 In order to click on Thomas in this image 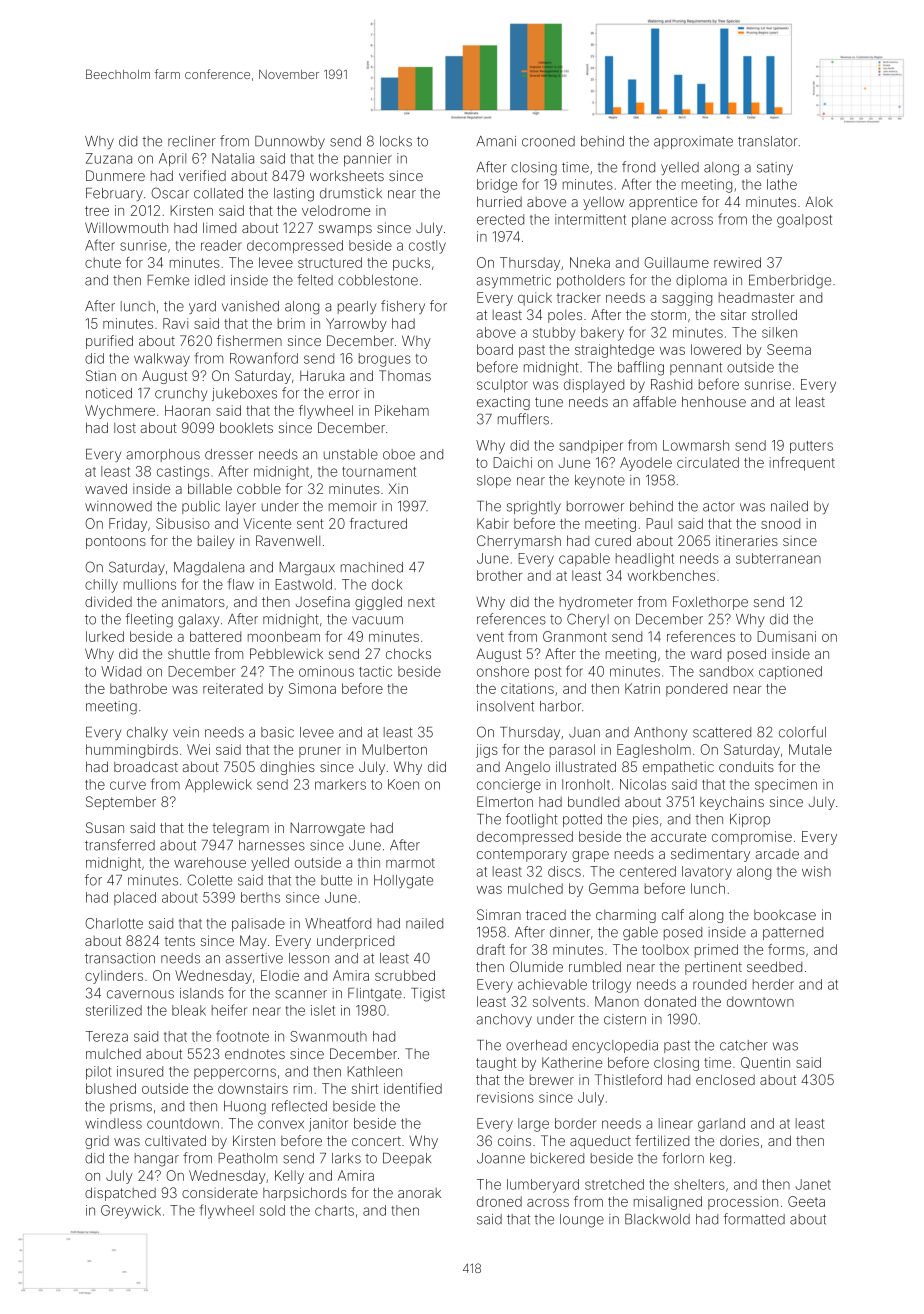, I will do `click(405, 375)`.
